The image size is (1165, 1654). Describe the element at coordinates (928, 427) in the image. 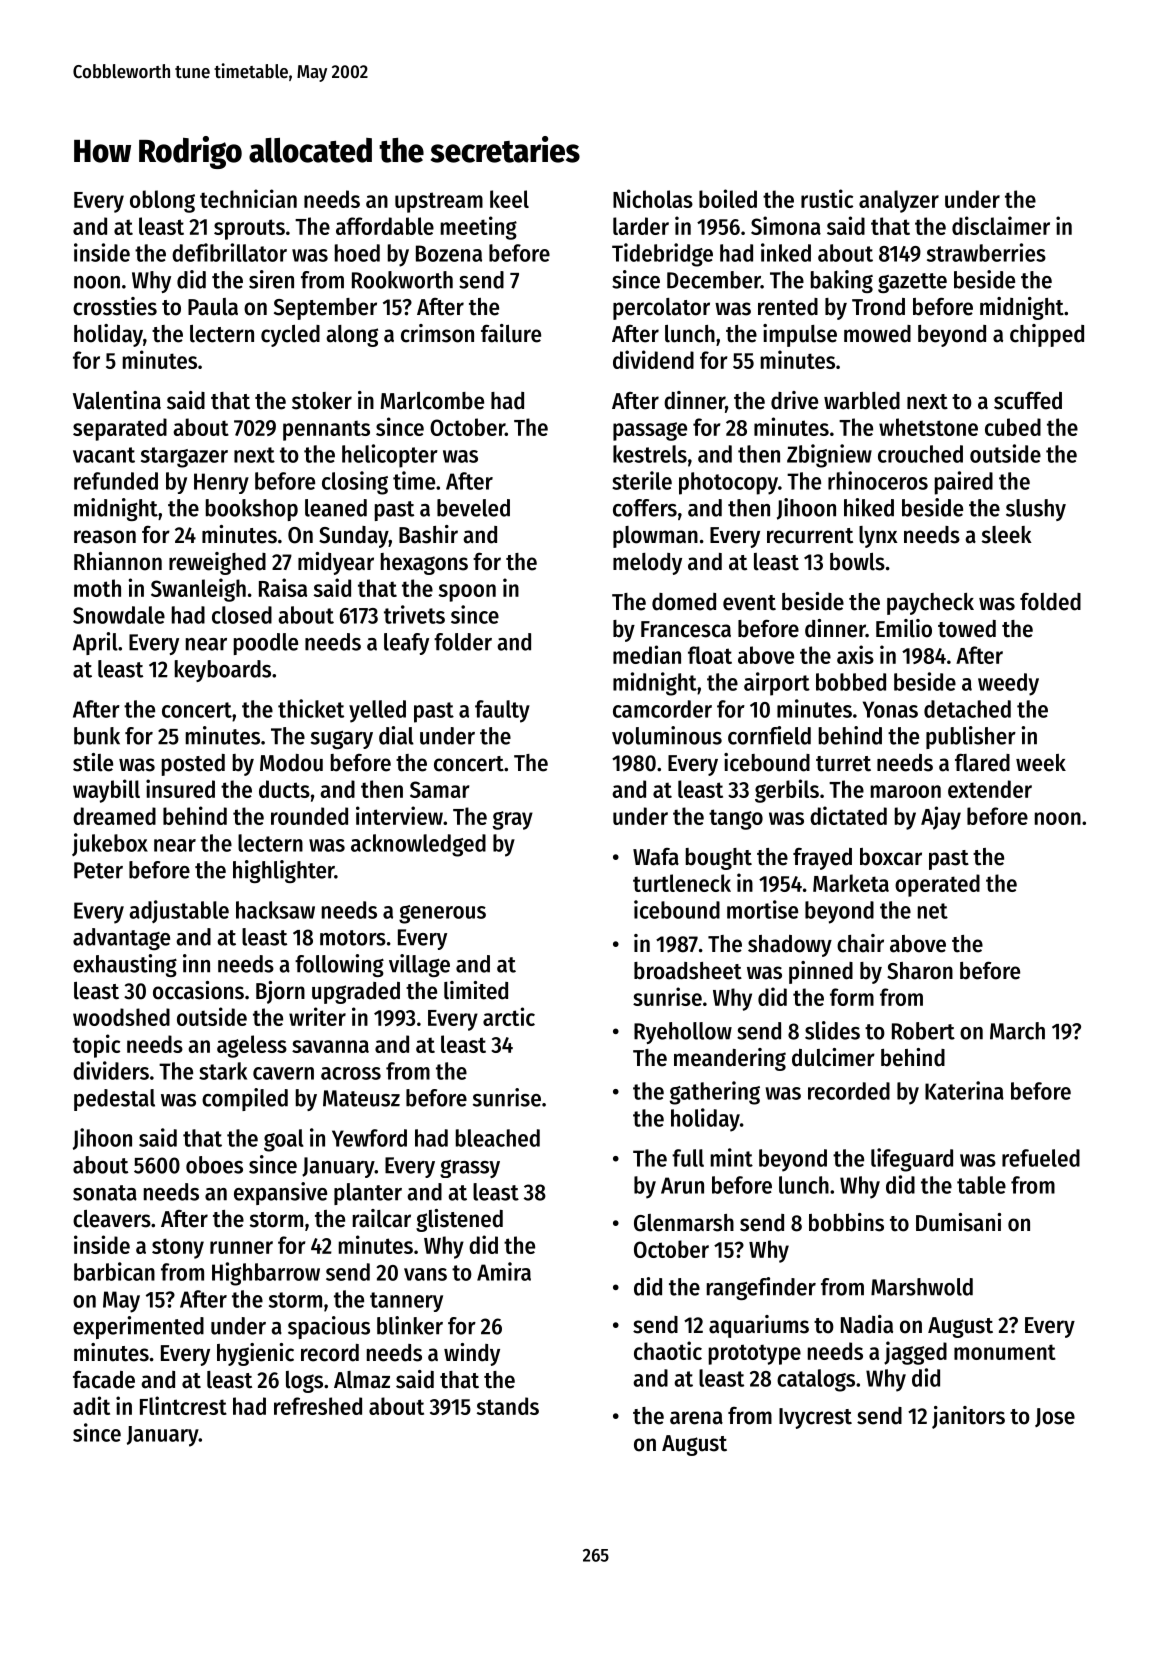

I see `whetstone` at that location.
